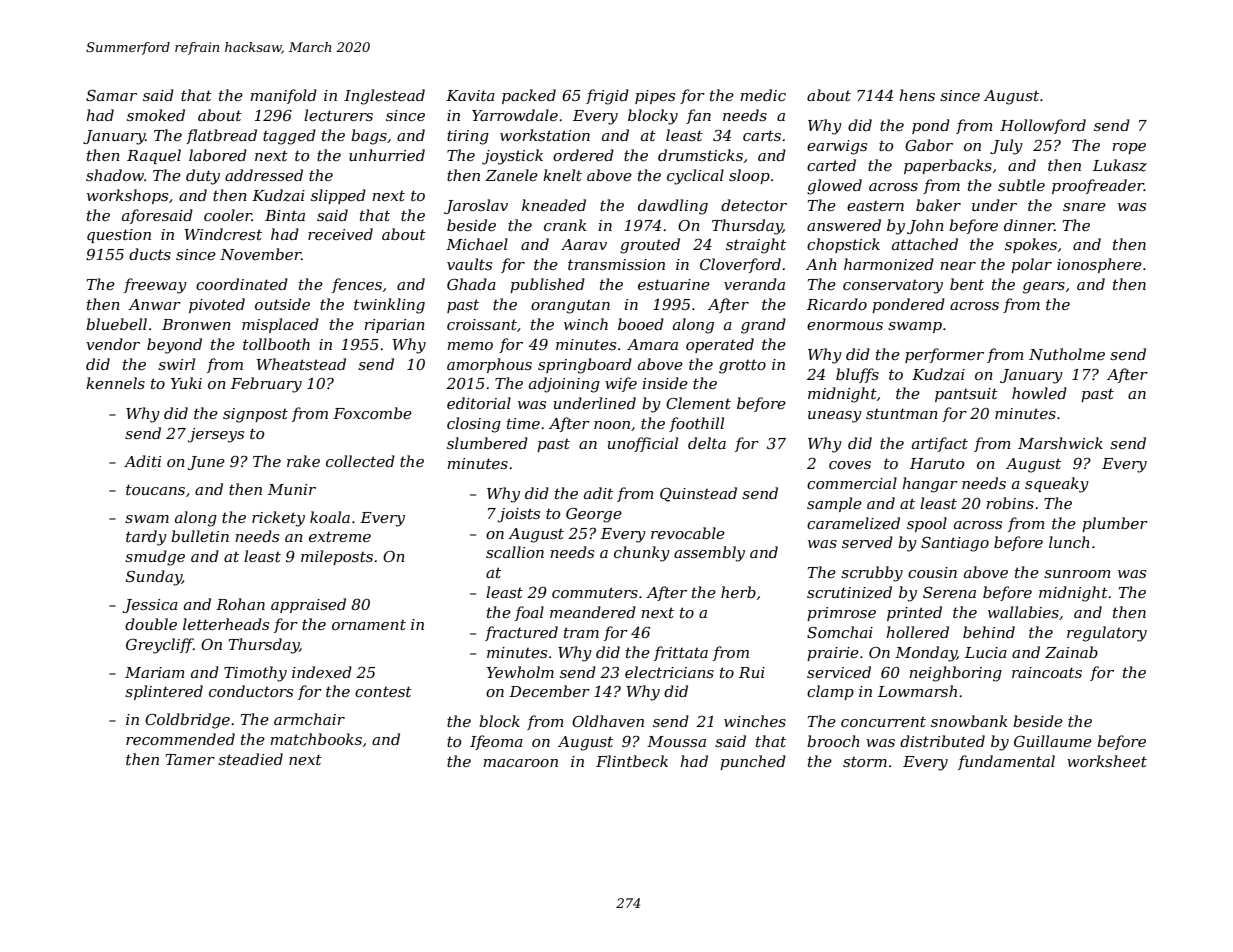  What do you see at coordinates (301, 364) in the image?
I see `Wheatstead` at bounding box center [301, 364].
